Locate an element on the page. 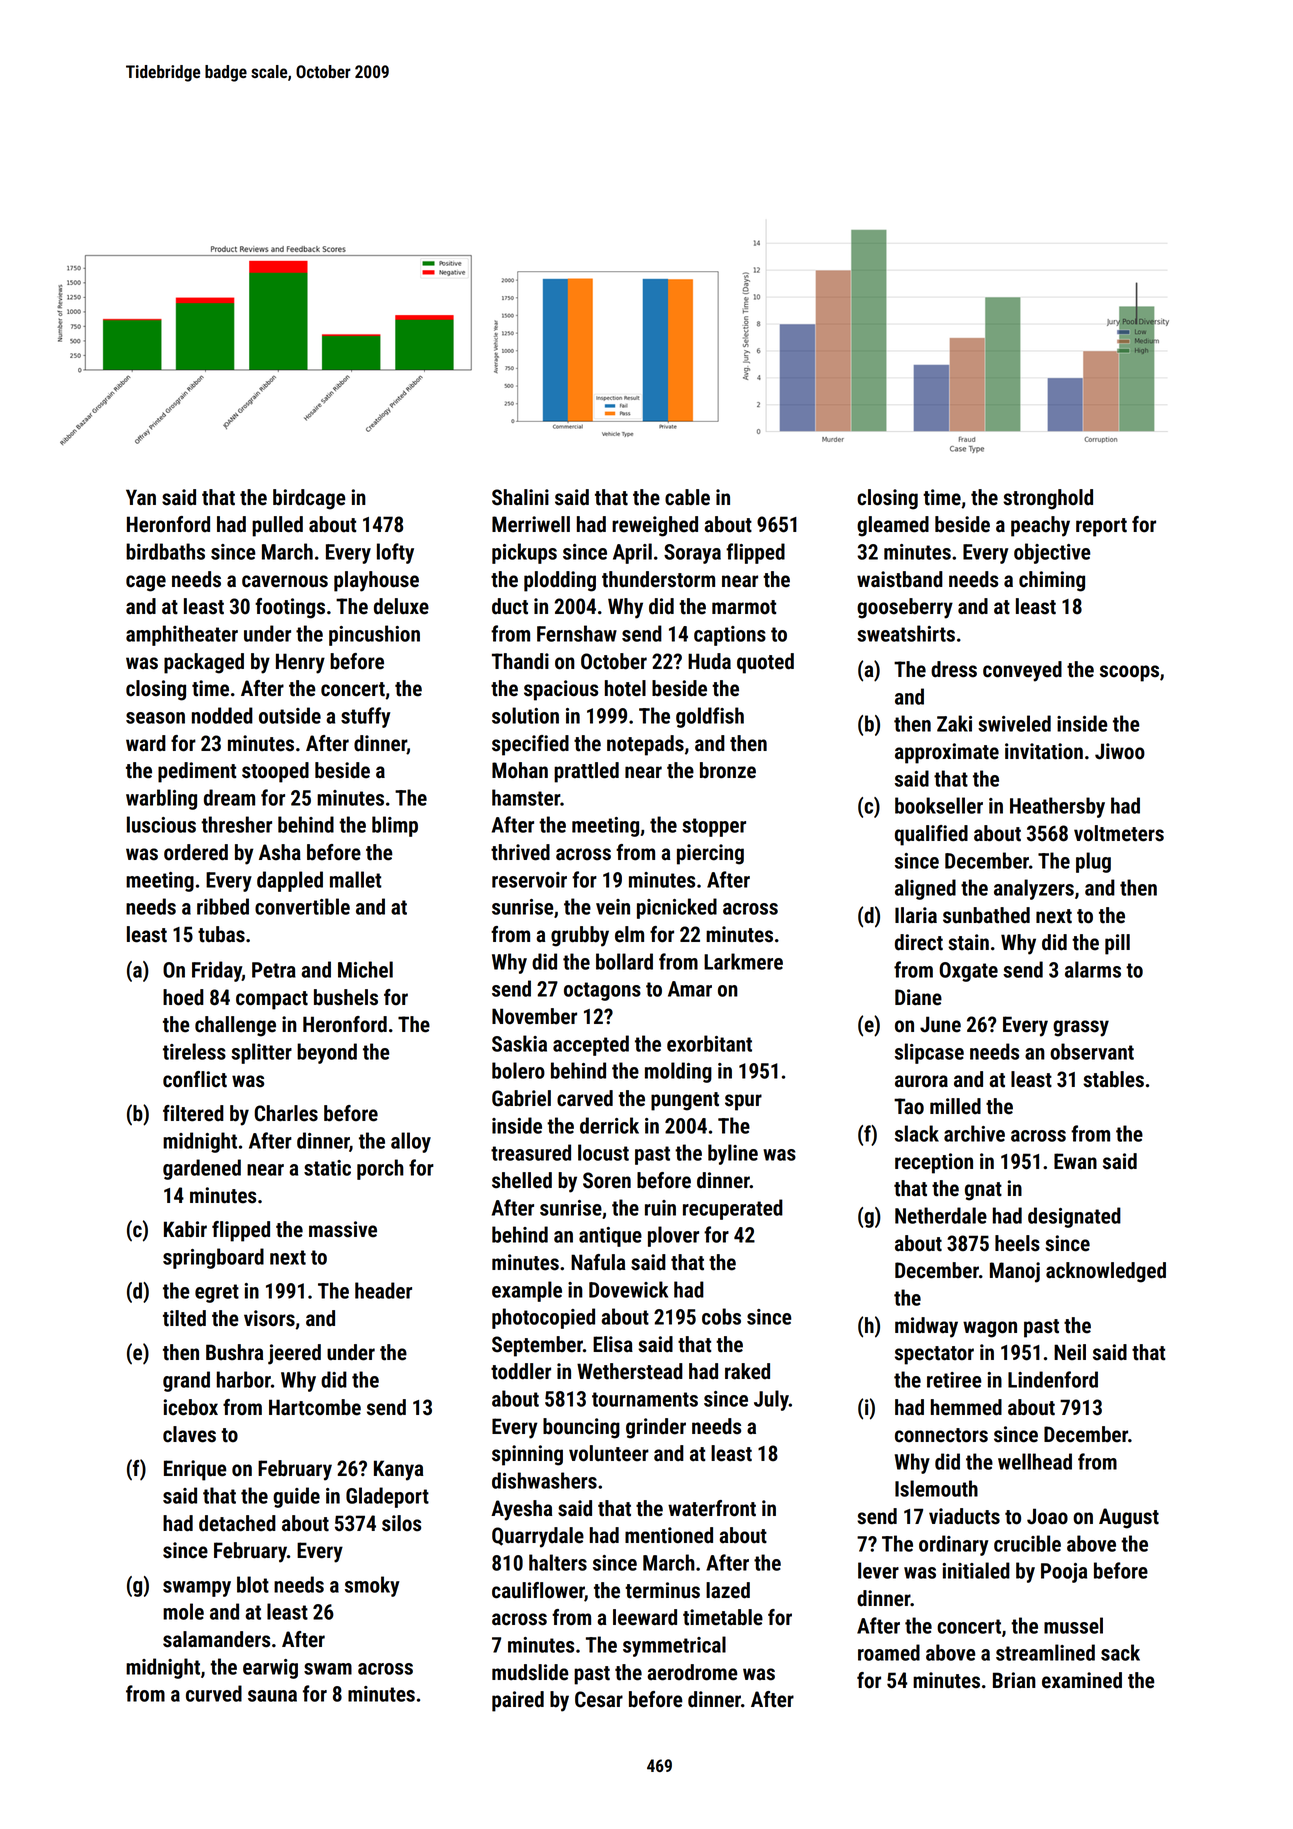  Brian is located at coordinates (1014, 1680).
